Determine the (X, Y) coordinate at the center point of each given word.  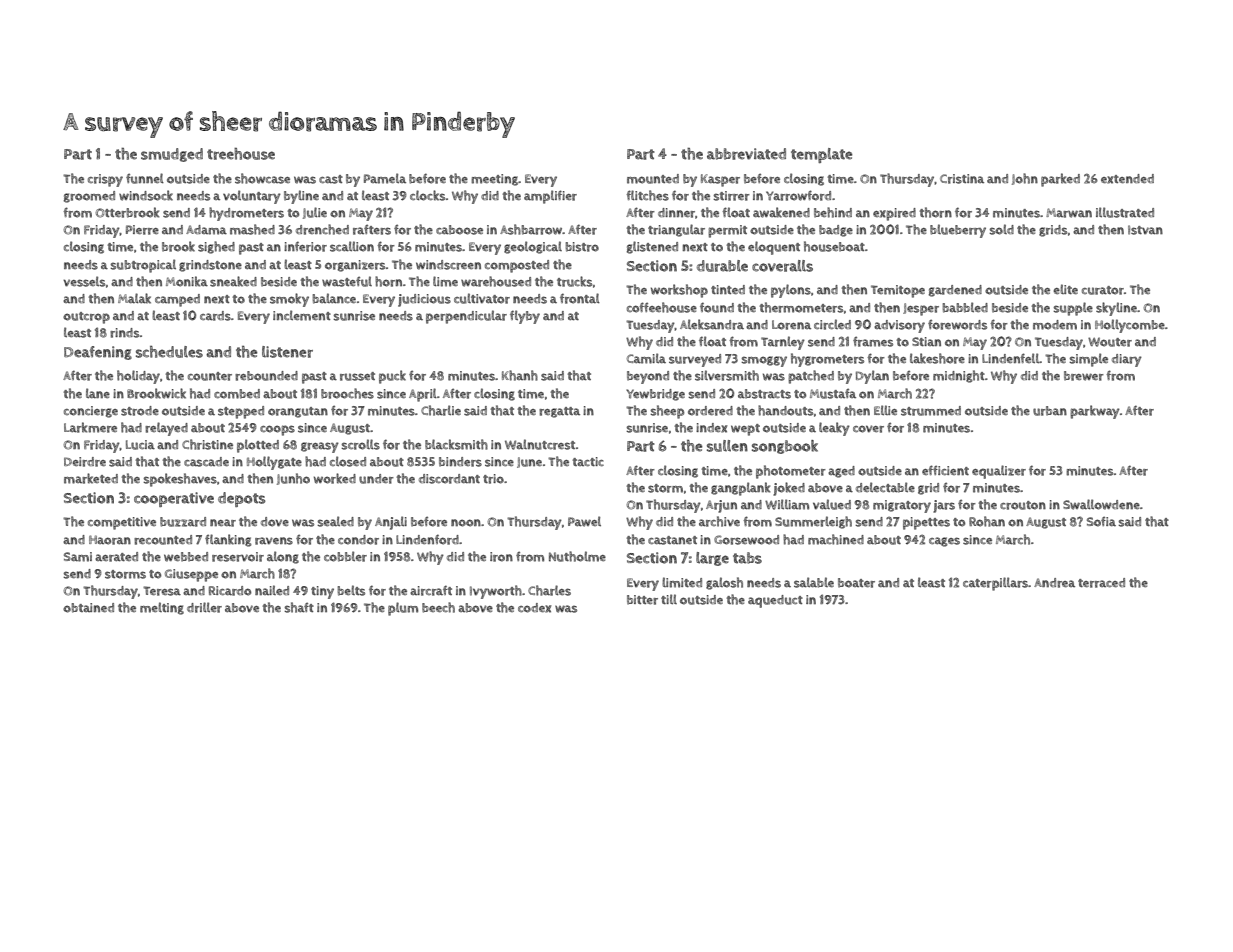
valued (832, 504)
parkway (1095, 412)
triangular (676, 230)
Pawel (584, 521)
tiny (322, 592)
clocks (428, 195)
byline (301, 197)
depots (242, 499)
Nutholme (577, 556)
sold (1001, 229)
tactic (588, 461)
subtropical (143, 266)
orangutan (298, 412)
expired (894, 214)
